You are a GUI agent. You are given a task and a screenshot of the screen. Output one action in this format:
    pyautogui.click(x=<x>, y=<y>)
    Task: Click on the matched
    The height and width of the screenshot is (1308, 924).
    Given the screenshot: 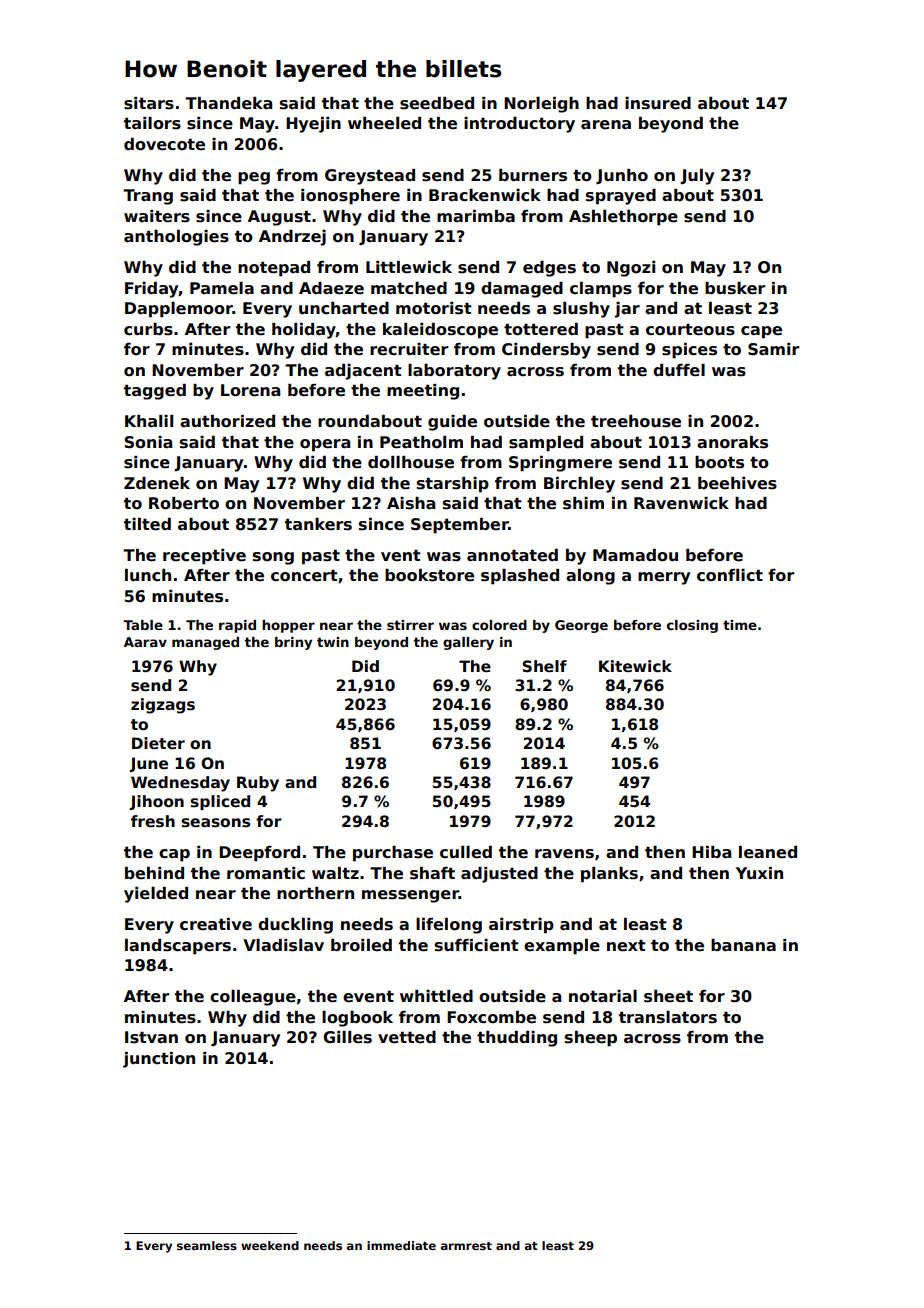 What is the action you would take?
    pyautogui.click(x=409, y=288)
